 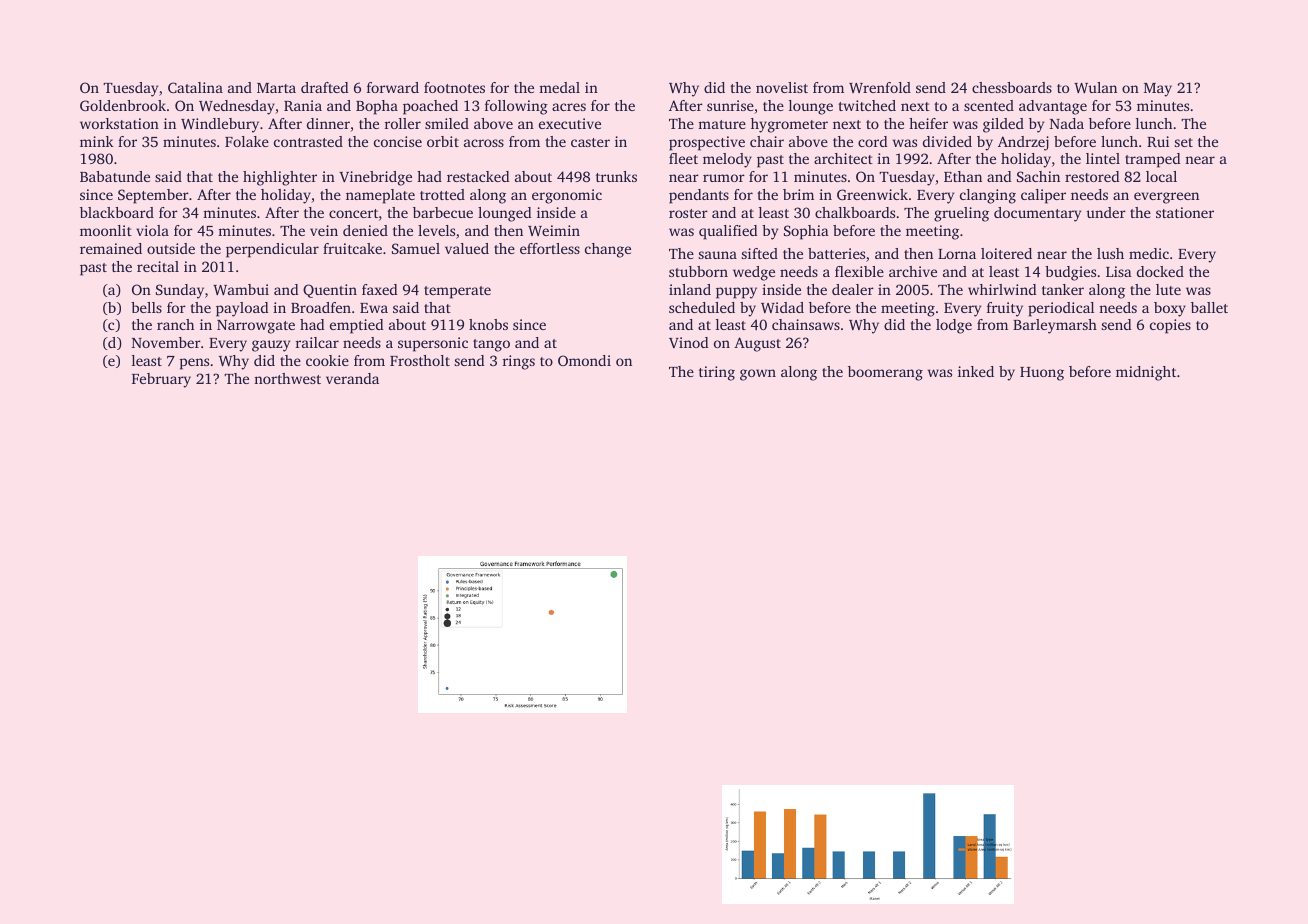 I want to click on puppy, so click(x=736, y=293).
